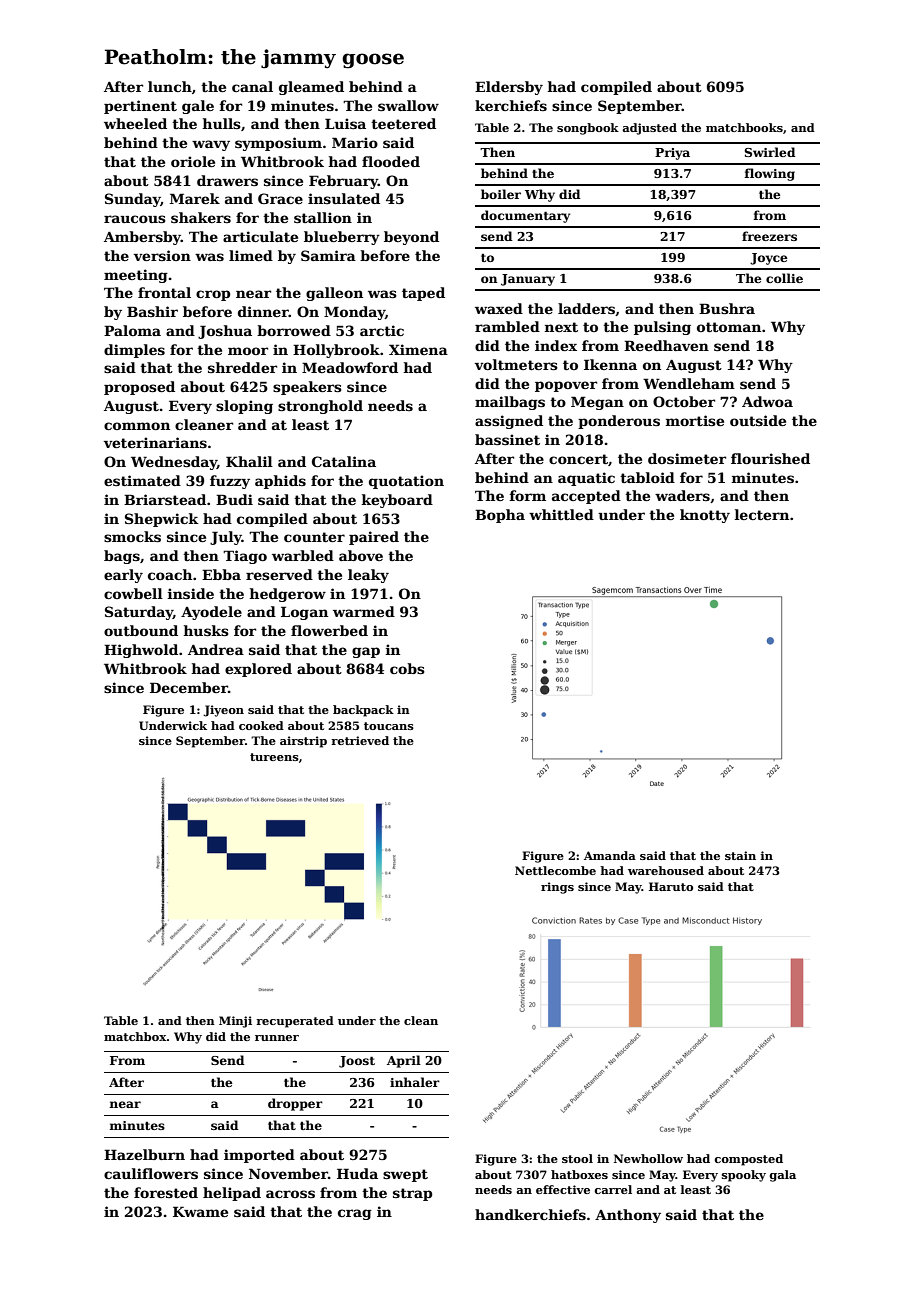  Describe the element at coordinates (415, 1082) in the document. I see `inhaler` at that location.
